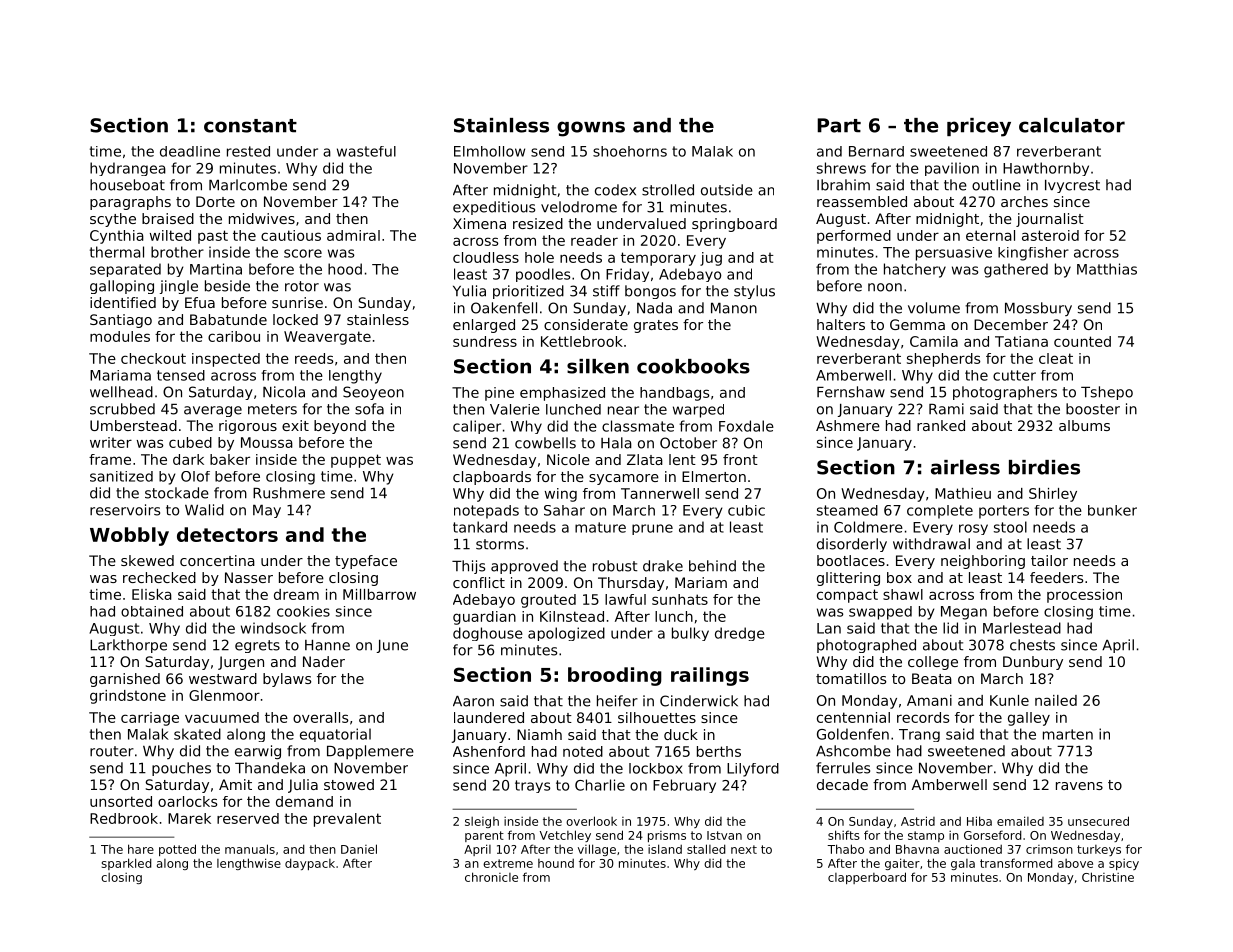  What do you see at coordinates (630, 151) in the screenshot?
I see `shoehorns` at bounding box center [630, 151].
